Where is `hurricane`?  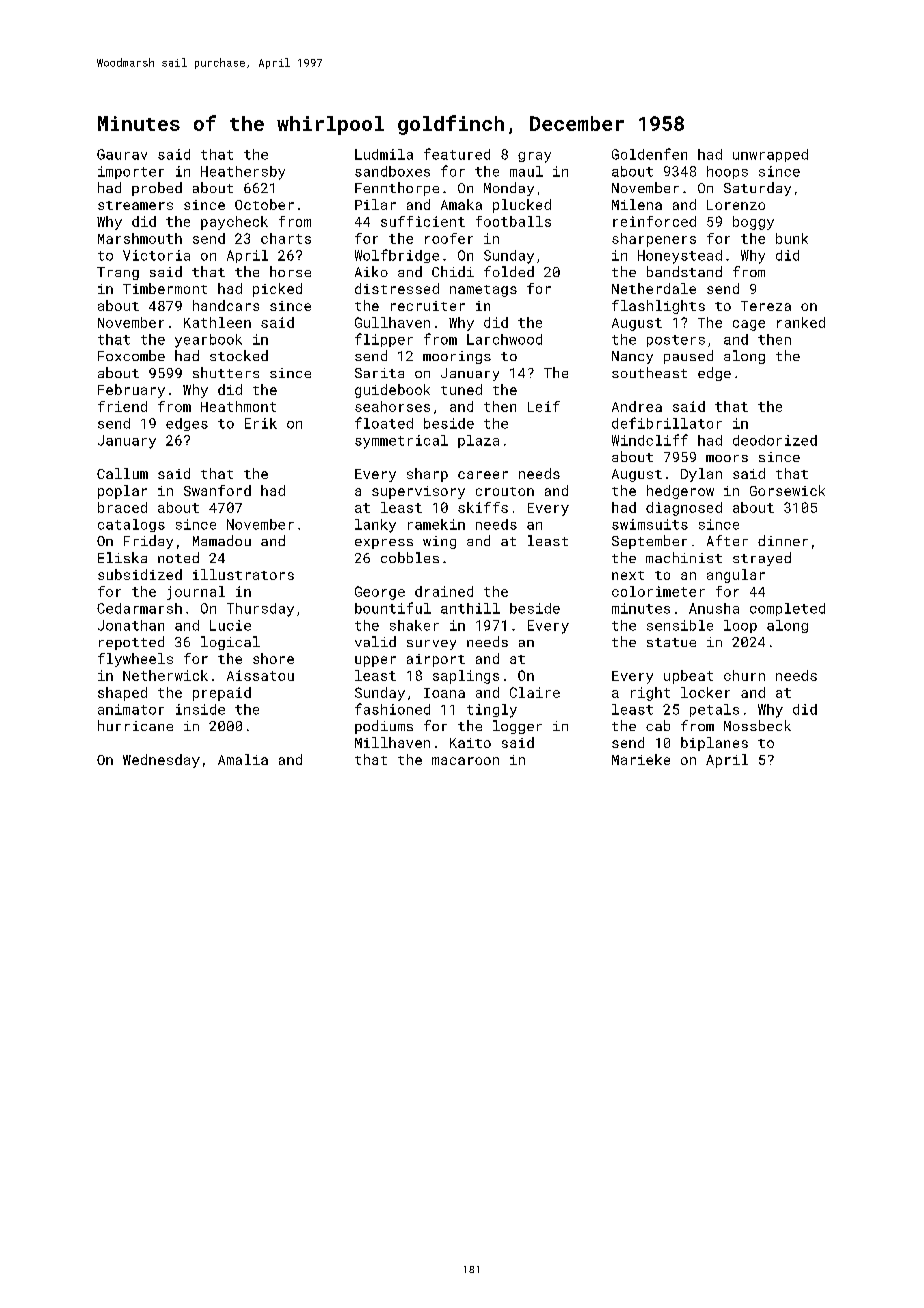
hurricane is located at coordinates (135, 725).
